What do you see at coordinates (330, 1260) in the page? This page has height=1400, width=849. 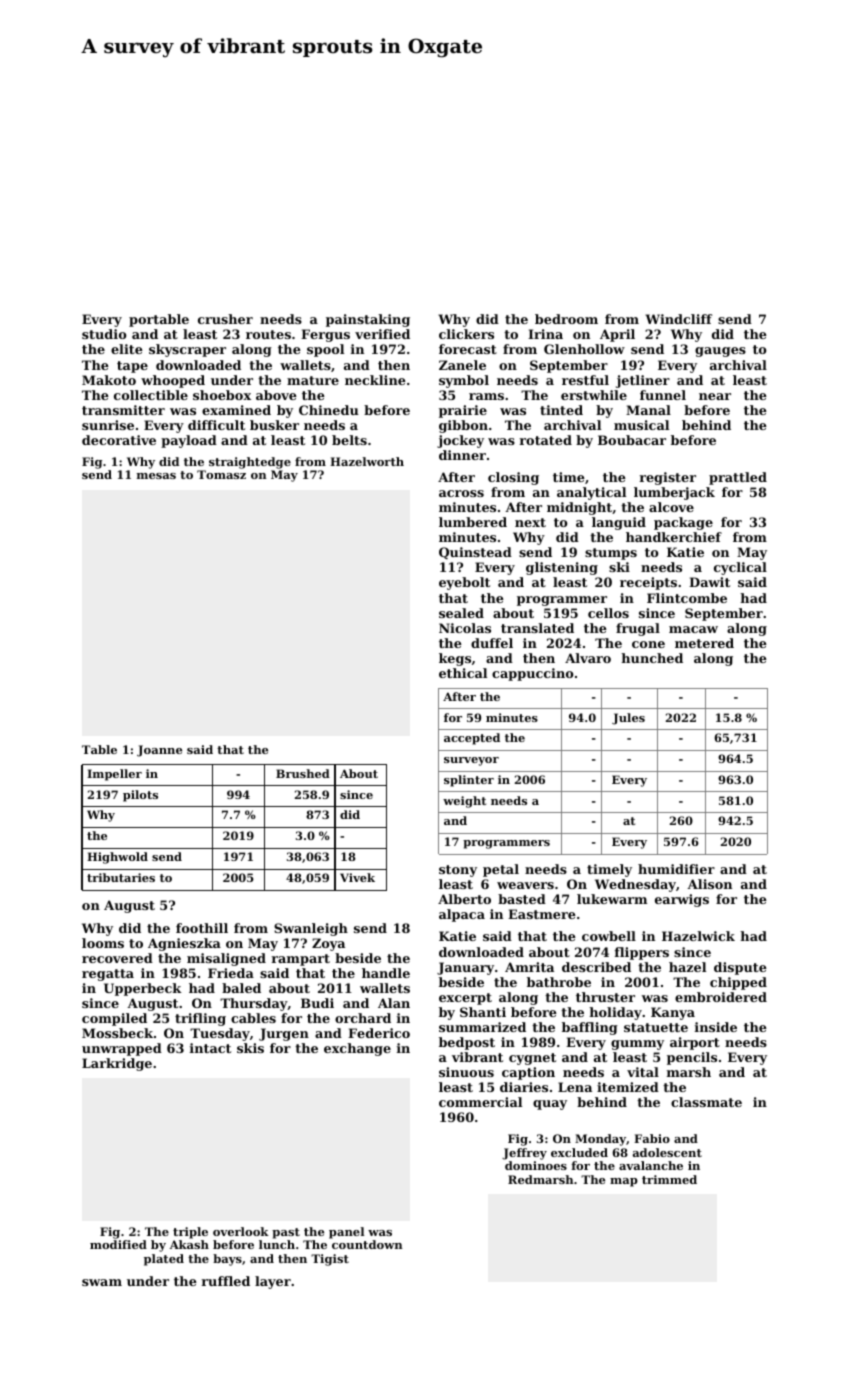 I see `Tigist` at bounding box center [330, 1260].
